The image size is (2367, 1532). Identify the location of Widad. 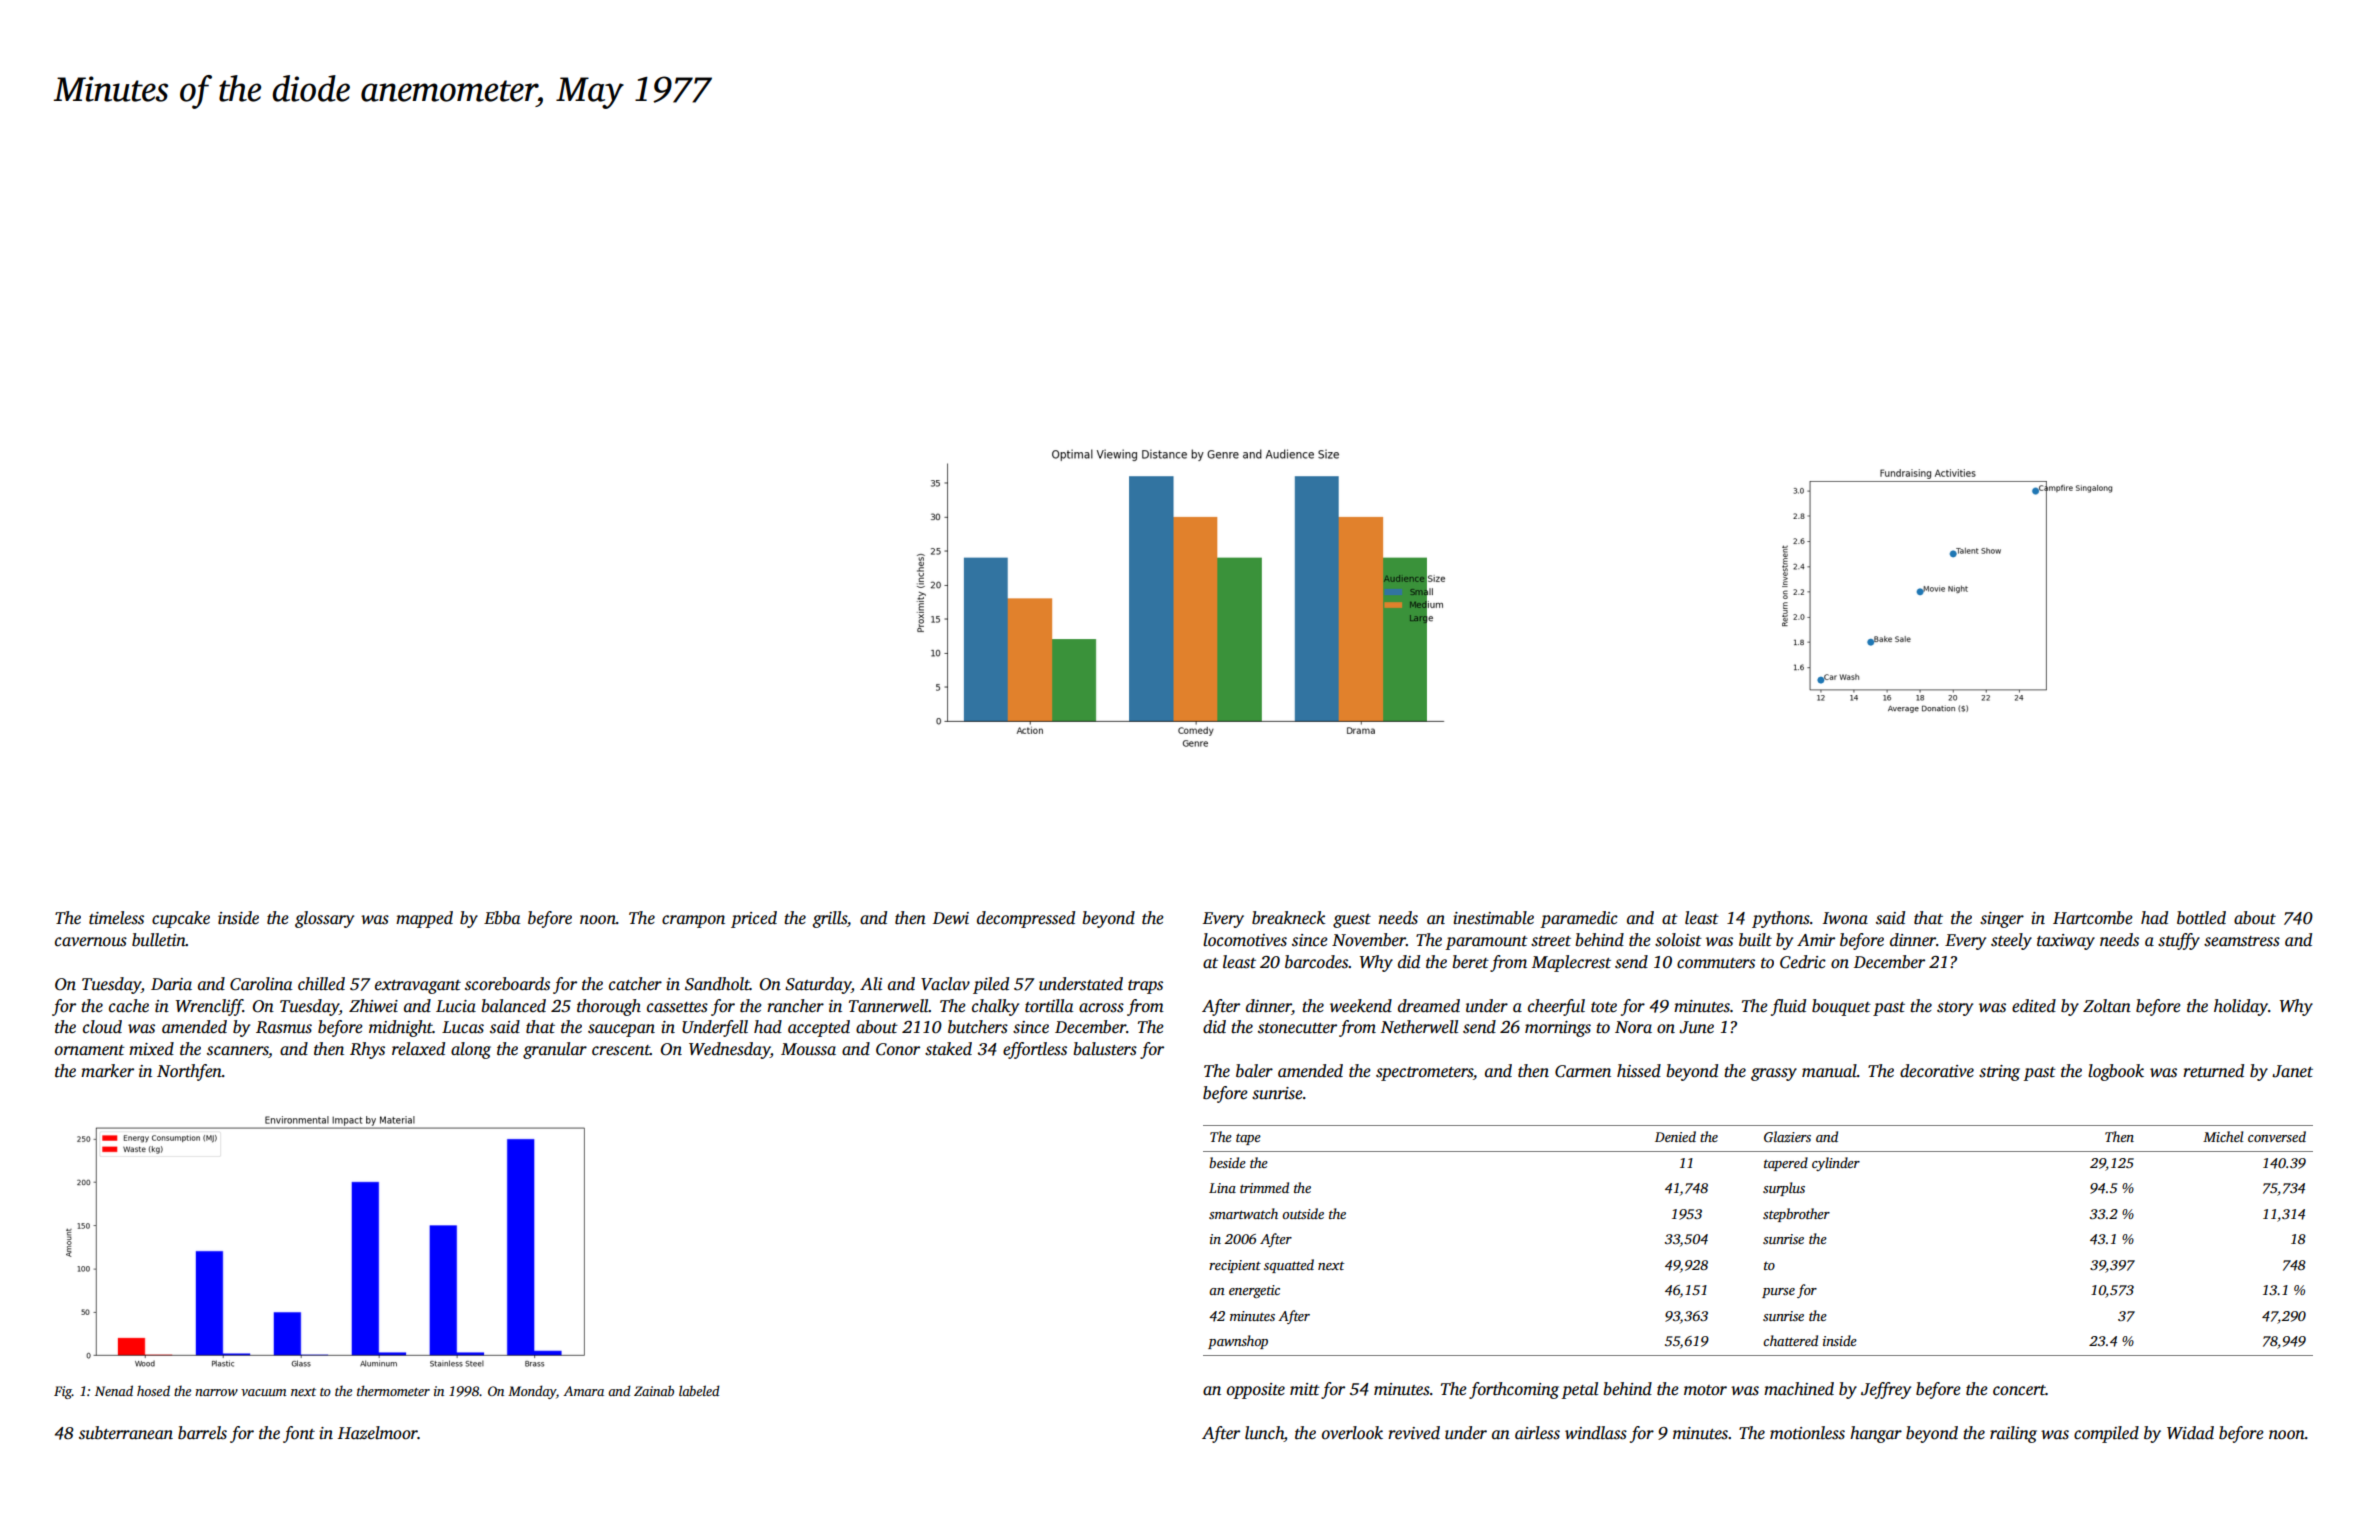
(2190, 1433).
